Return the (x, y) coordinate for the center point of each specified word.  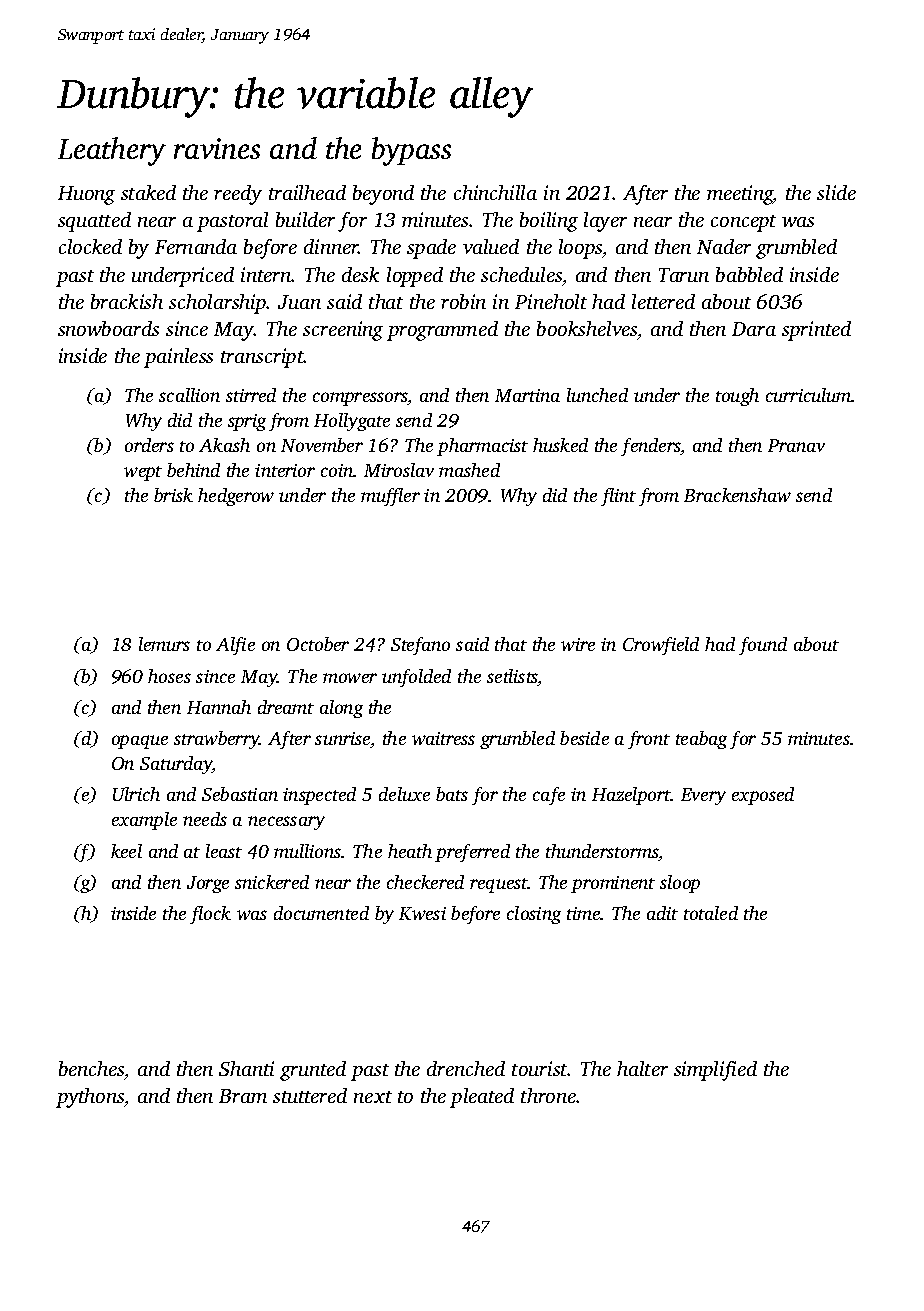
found (763, 646)
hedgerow (236, 497)
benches (91, 1068)
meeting (740, 195)
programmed (442, 331)
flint (618, 497)
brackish (127, 301)
